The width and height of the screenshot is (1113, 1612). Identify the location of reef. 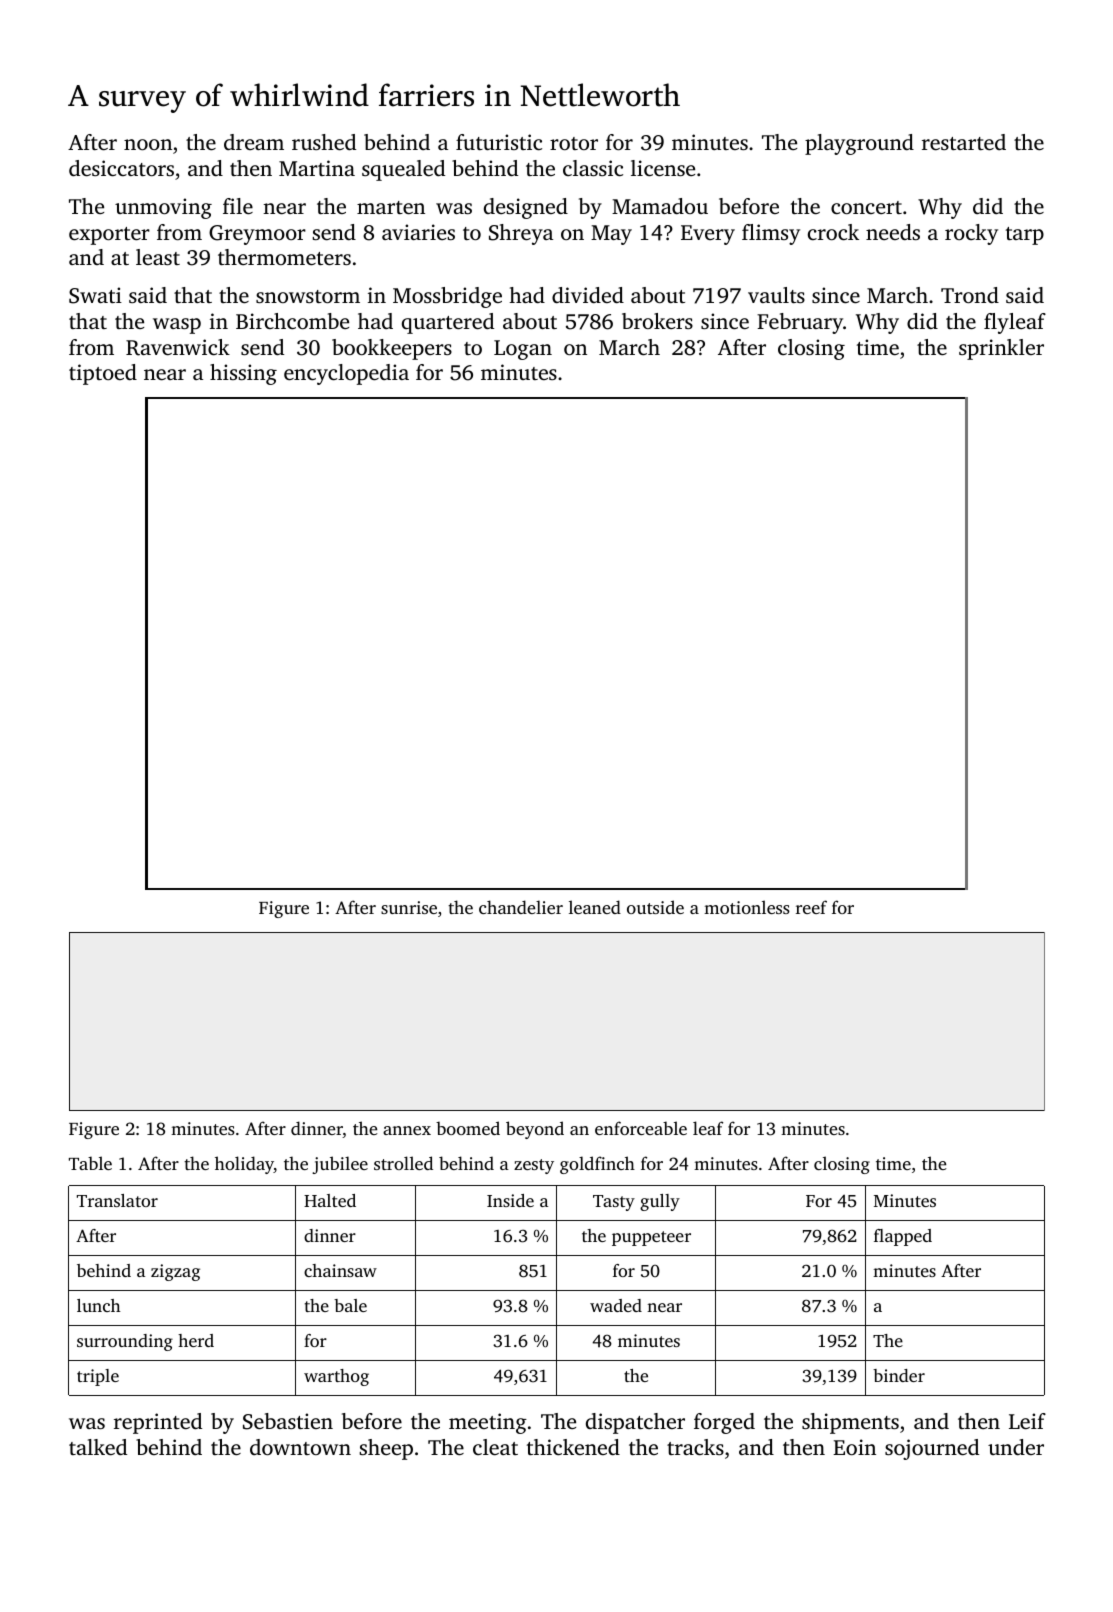
(811, 907).
